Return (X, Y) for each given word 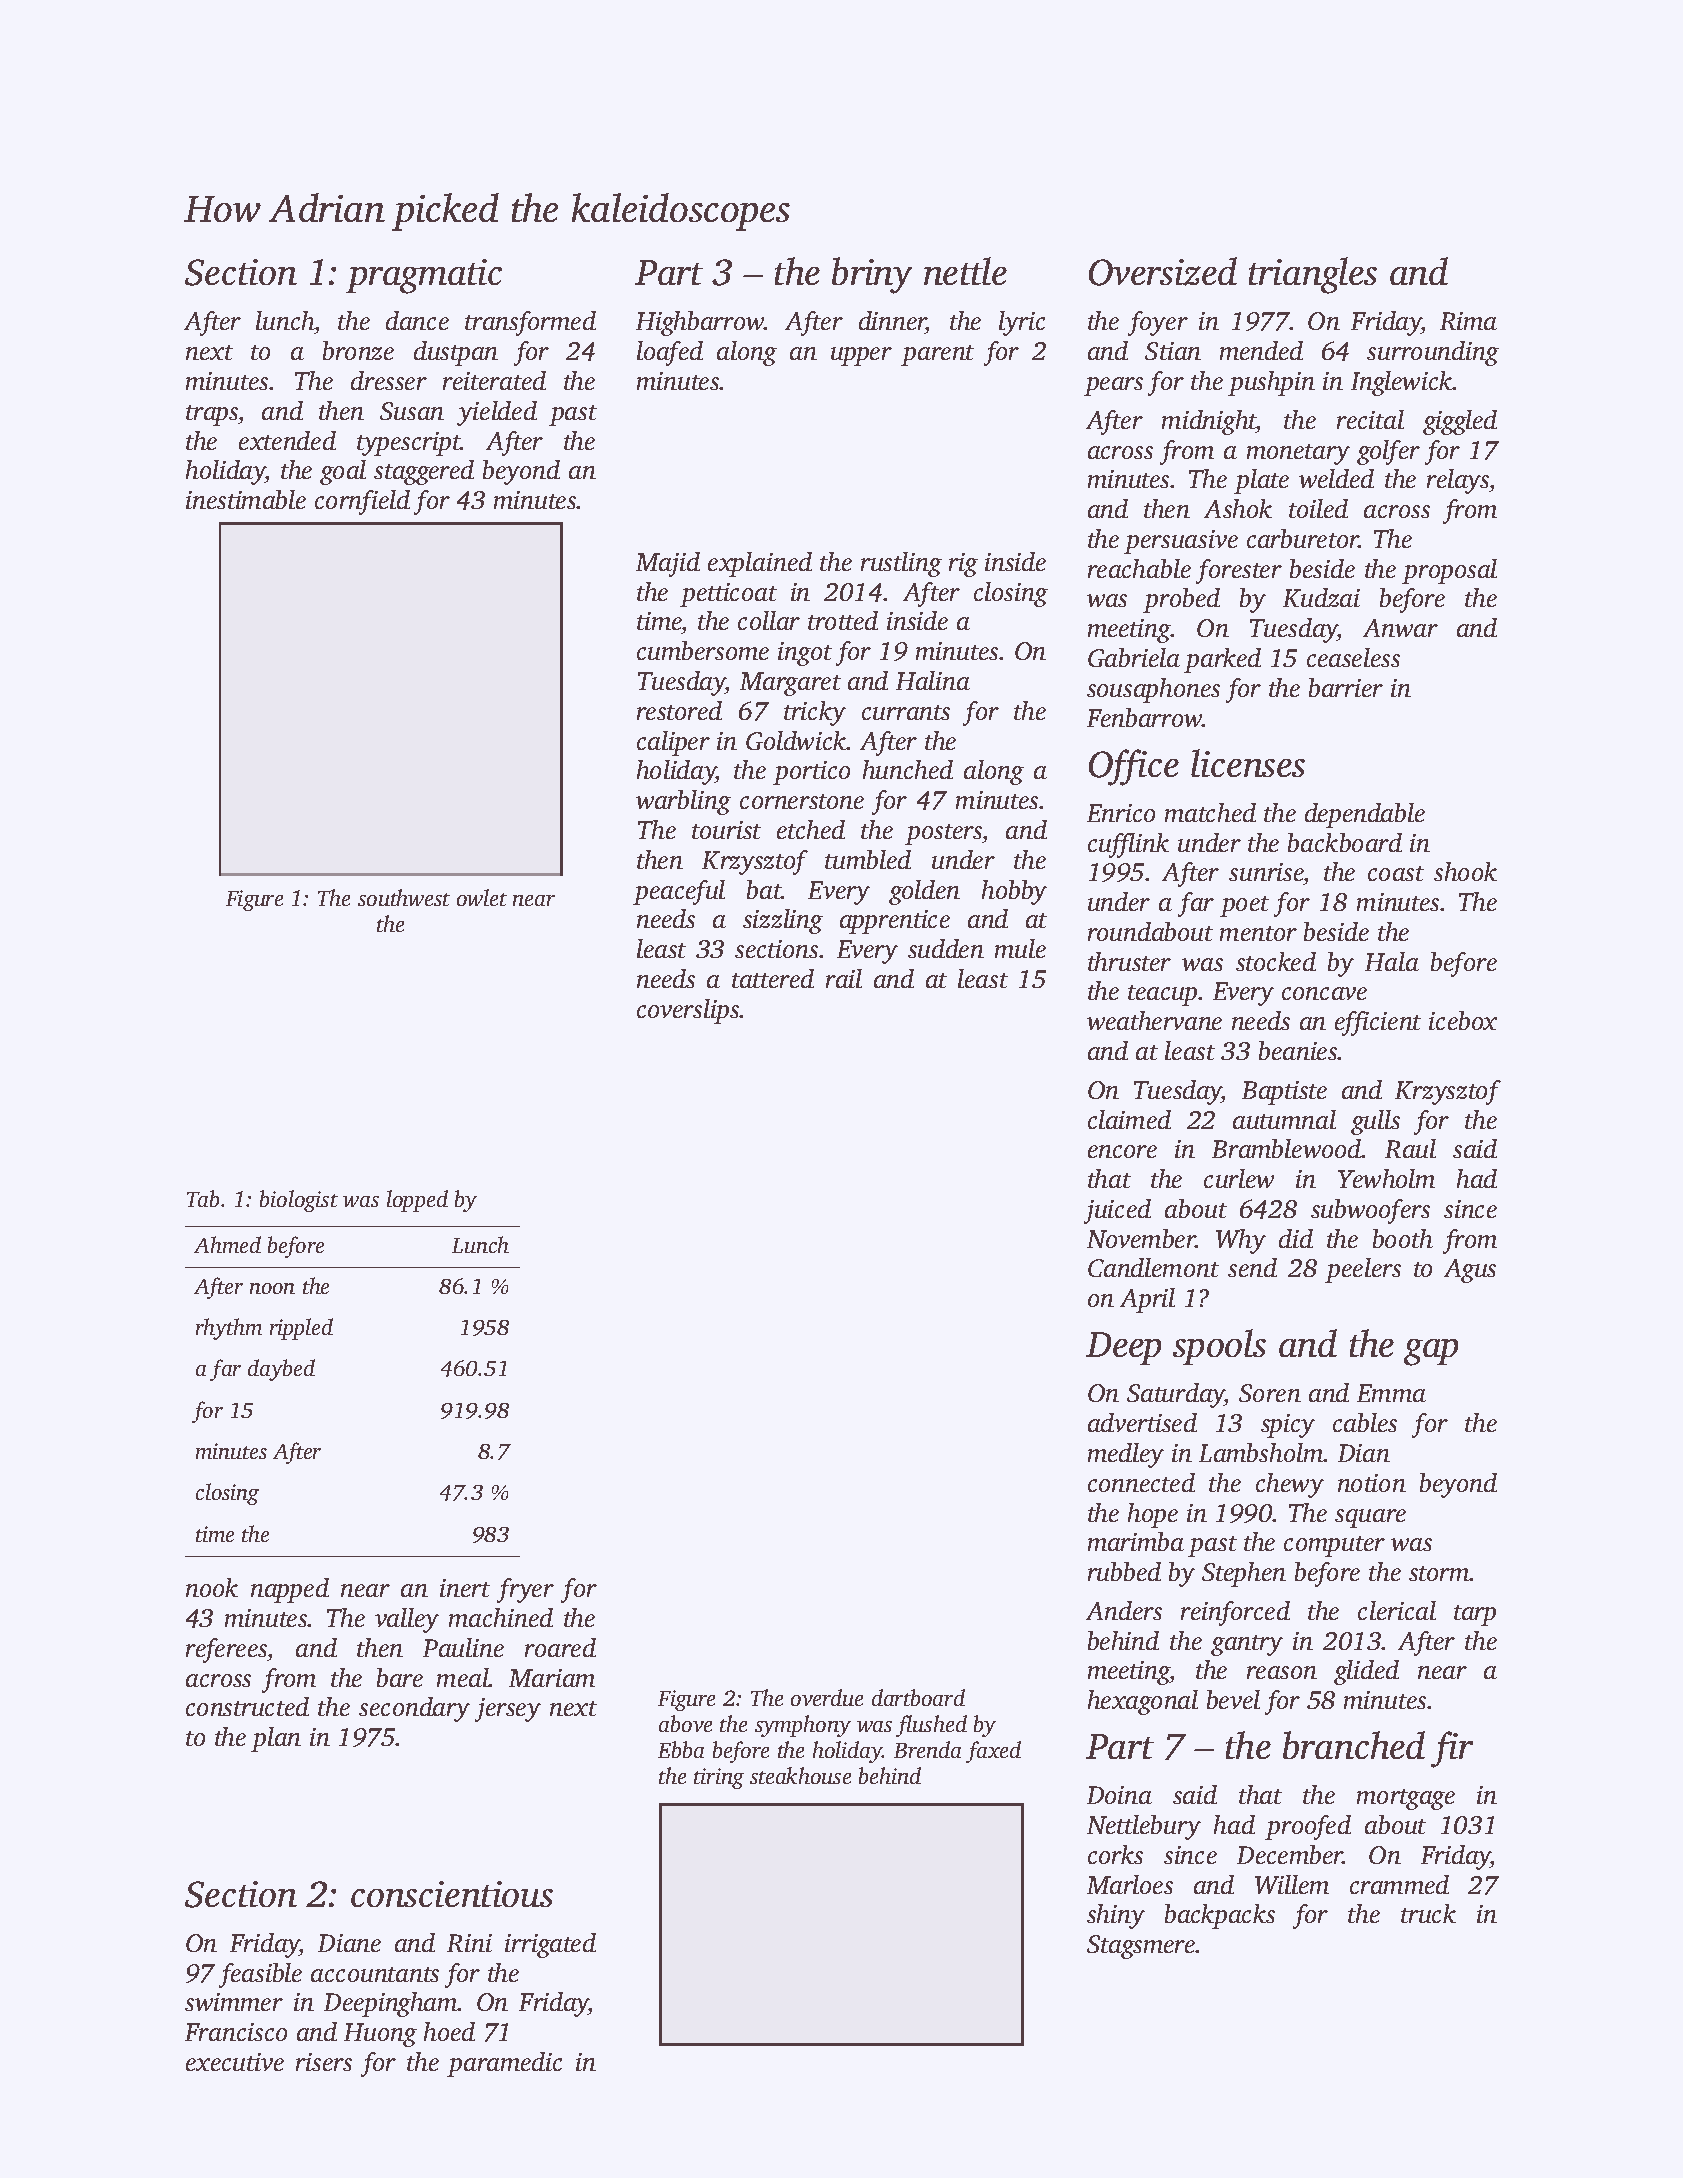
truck (1428, 1913)
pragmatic (424, 276)
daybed (281, 1370)
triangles (1313, 275)
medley (1126, 1455)
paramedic (504, 2064)
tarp (1475, 1615)
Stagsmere (1141, 1947)
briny (872, 275)
